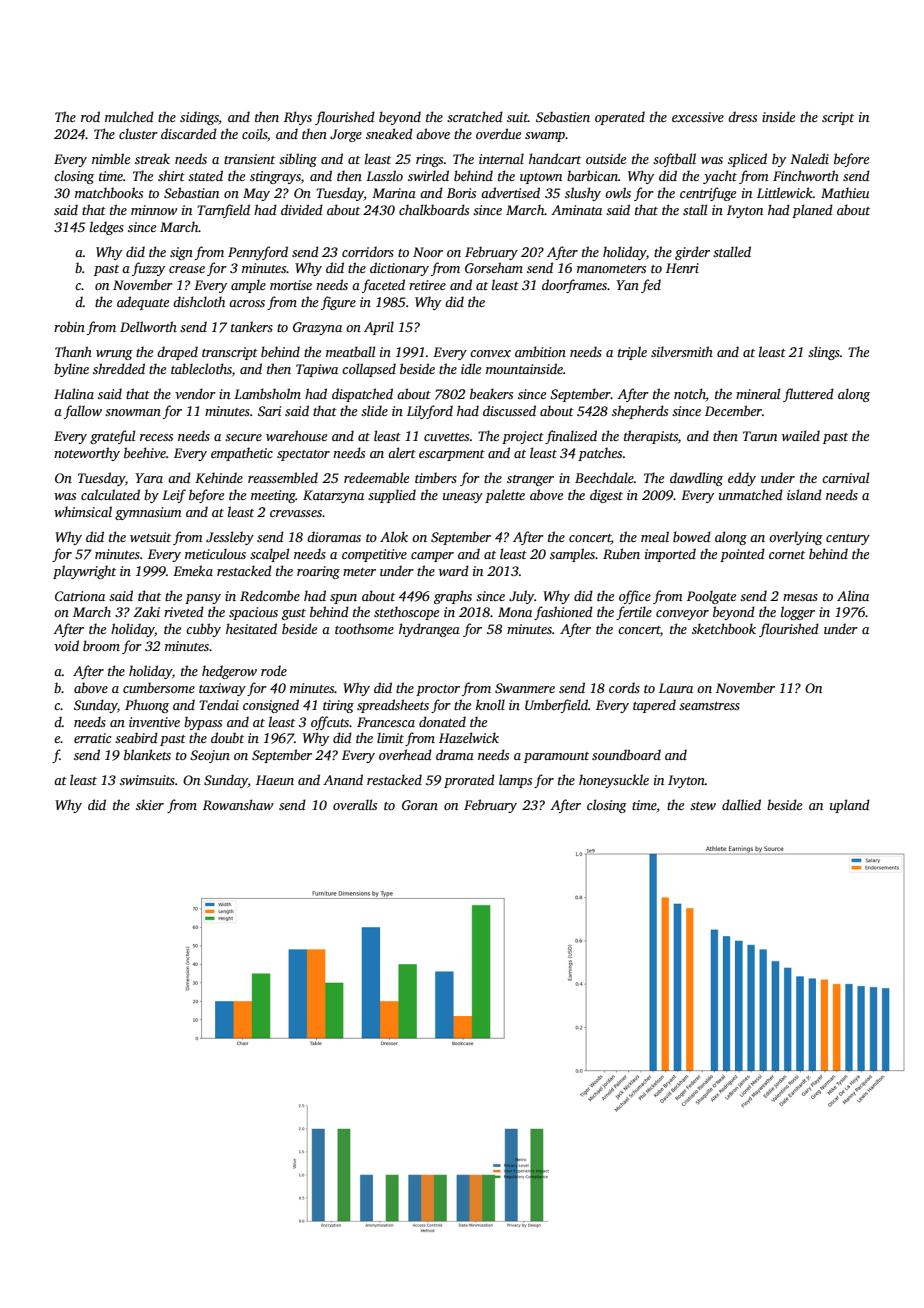 The height and width of the page is (1308, 924). What do you see at coordinates (505, 496) in the page?
I see `palette` at bounding box center [505, 496].
